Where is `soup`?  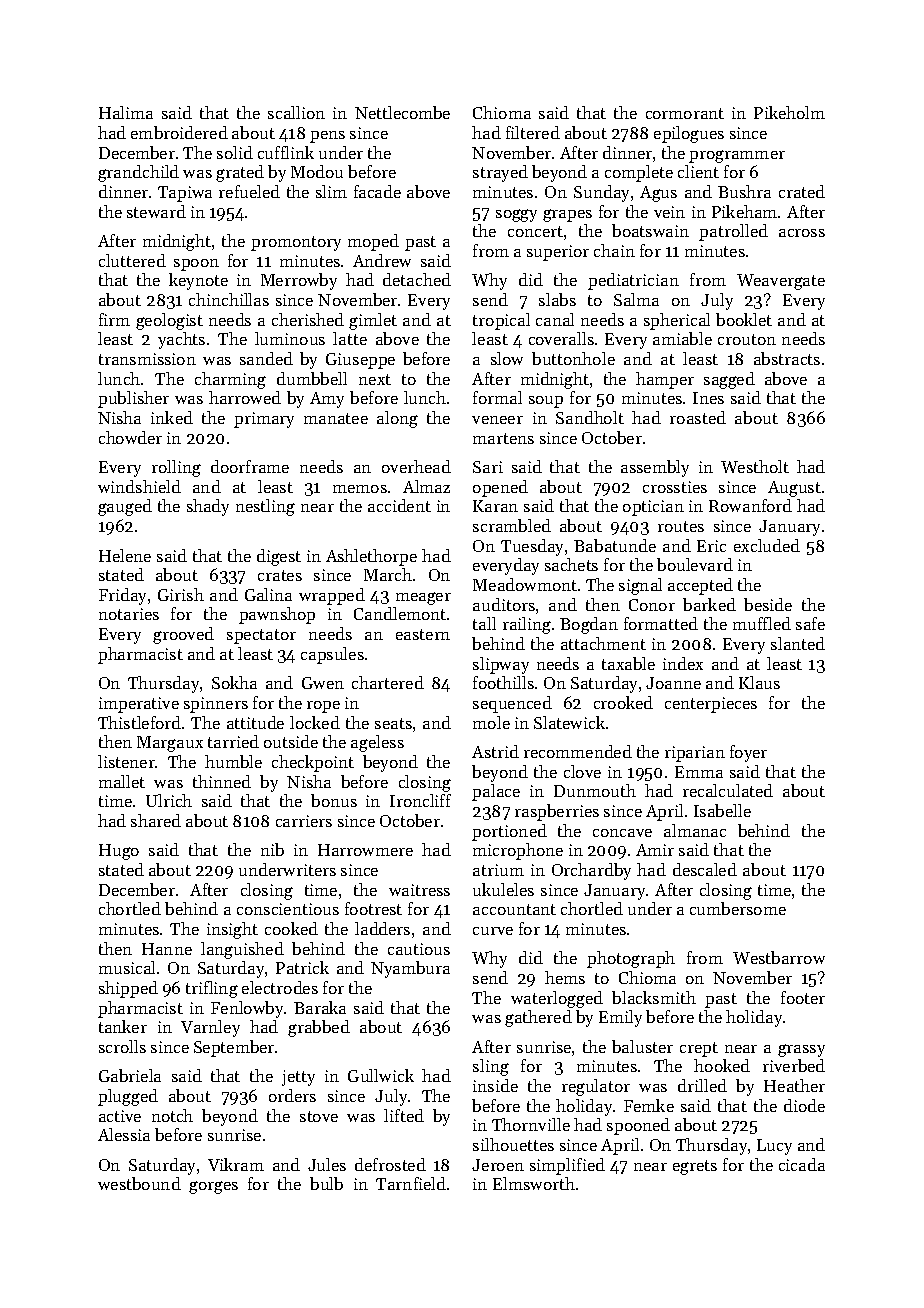 soup is located at coordinates (546, 402).
